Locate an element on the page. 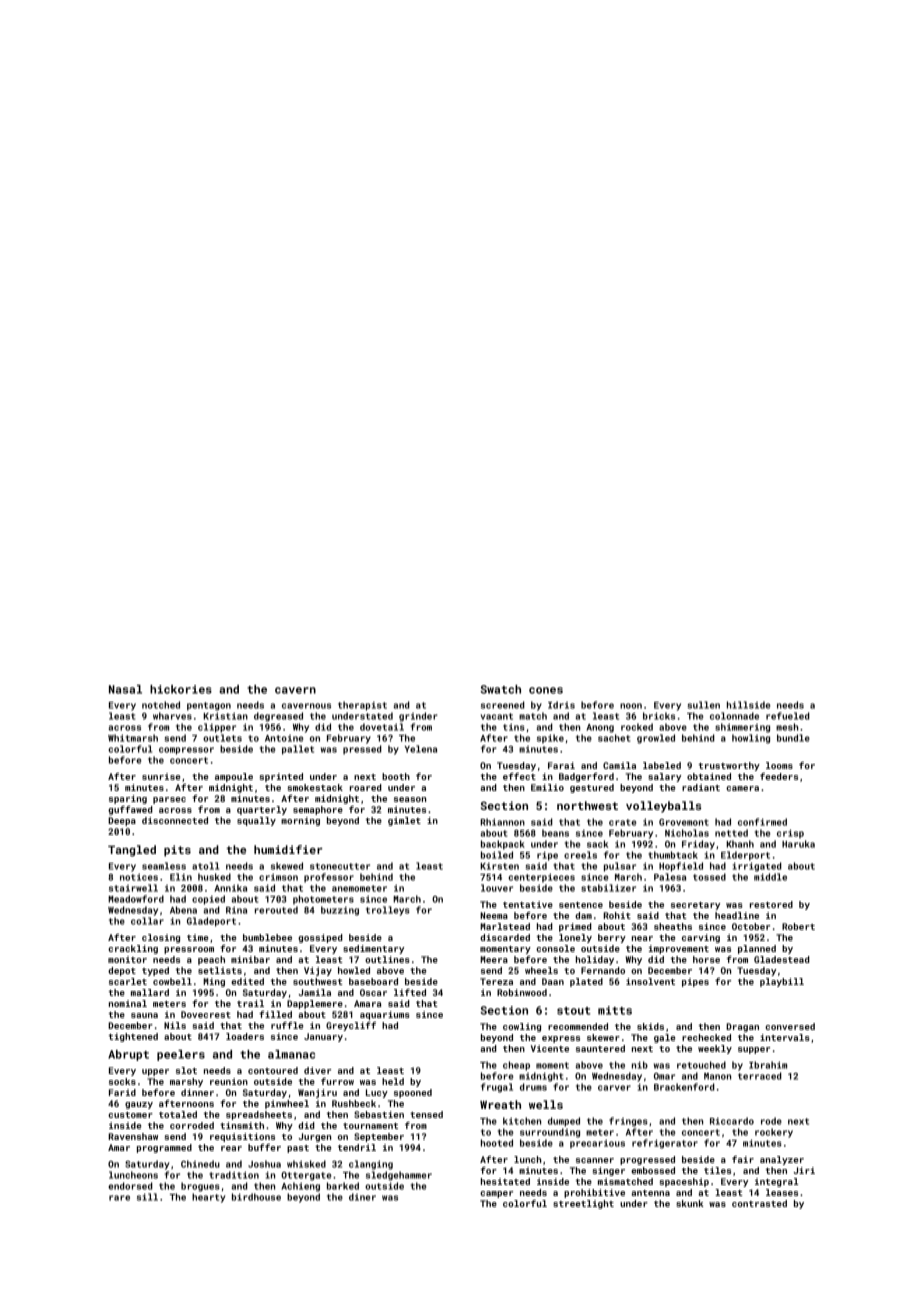  Nasal is located at coordinates (125, 689).
